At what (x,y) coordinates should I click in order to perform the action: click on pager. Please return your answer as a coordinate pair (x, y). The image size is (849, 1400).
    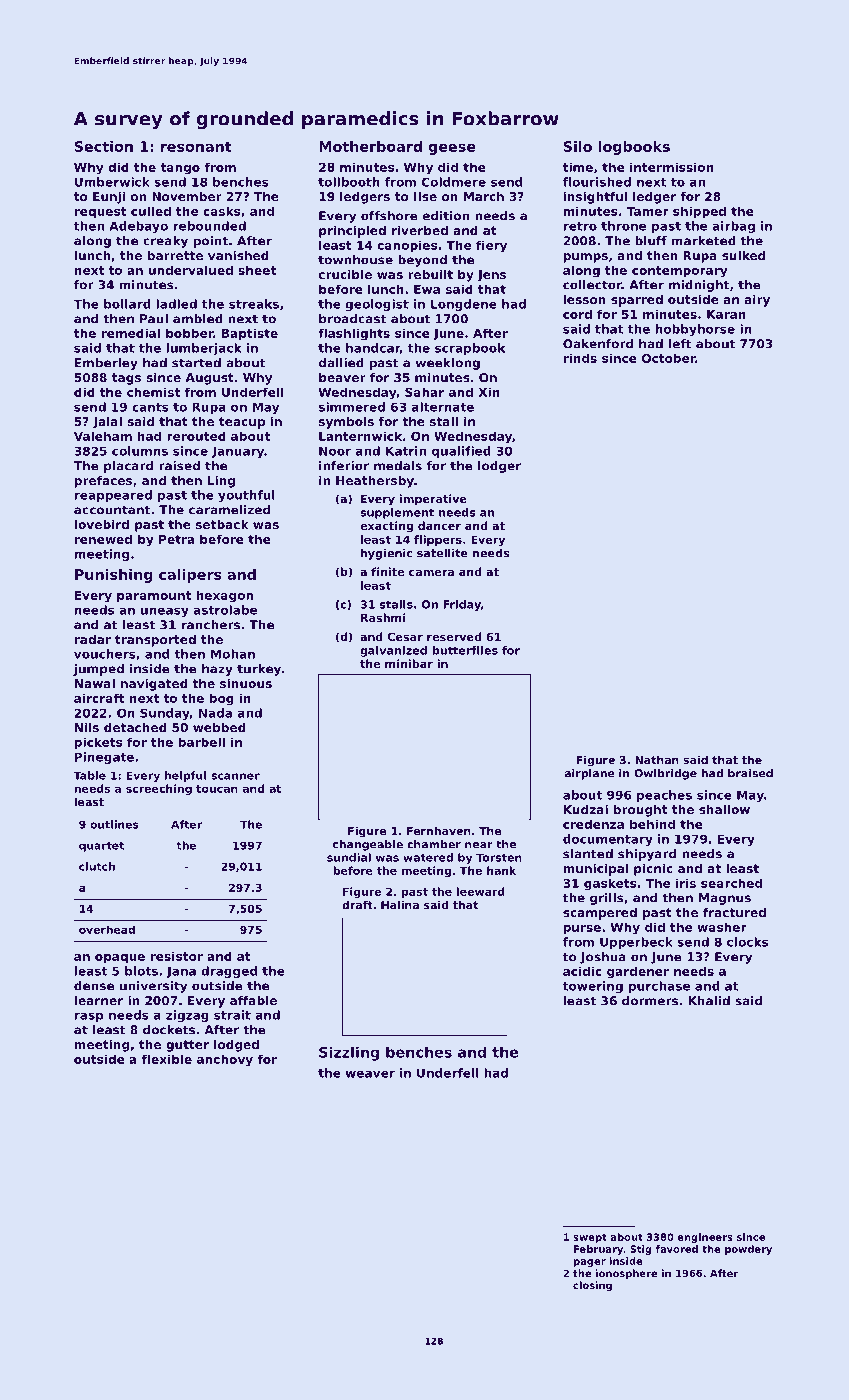
    Looking at the image, I should click on (590, 1263).
